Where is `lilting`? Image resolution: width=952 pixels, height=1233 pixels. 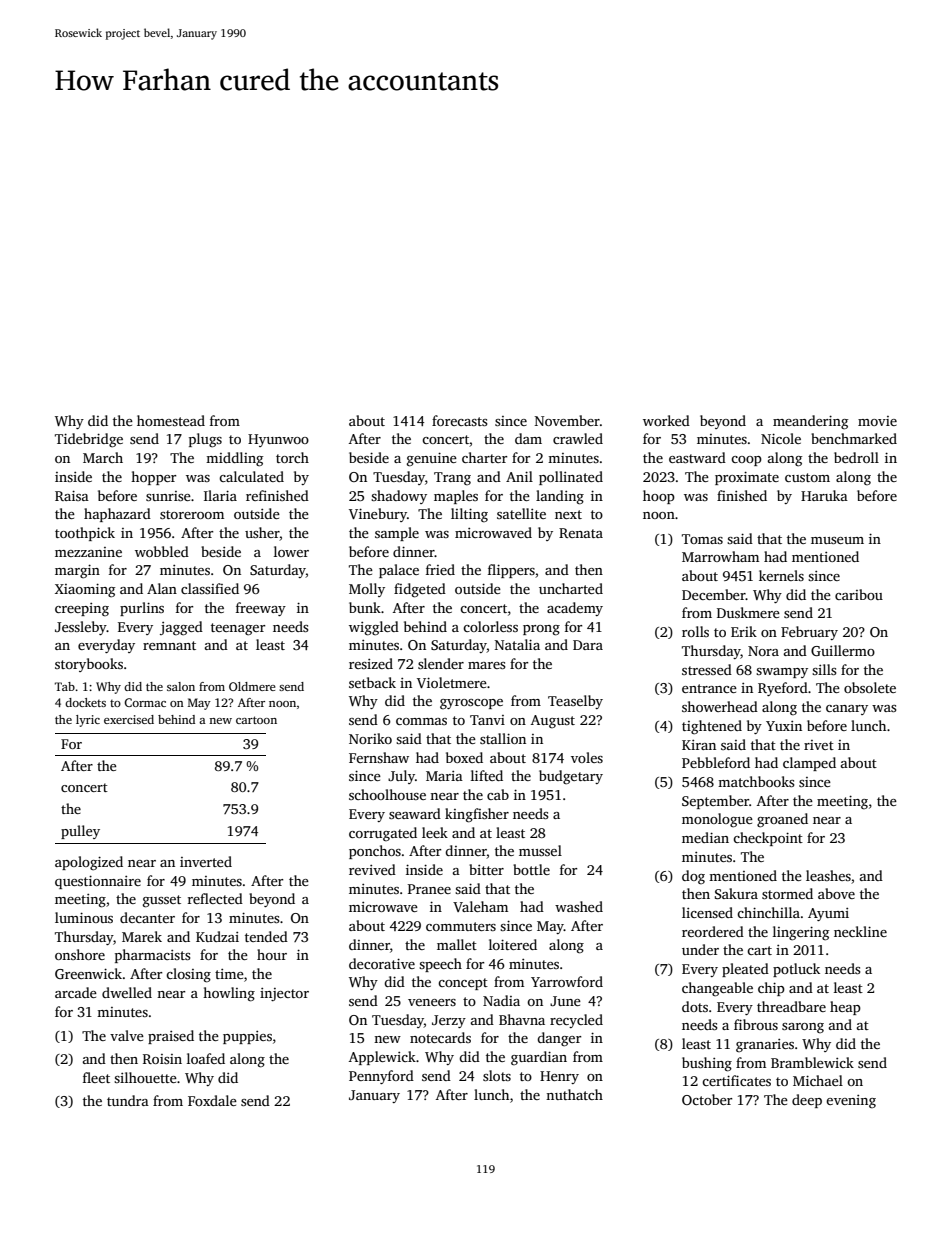
lilting is located at coordinates (469, 515).
